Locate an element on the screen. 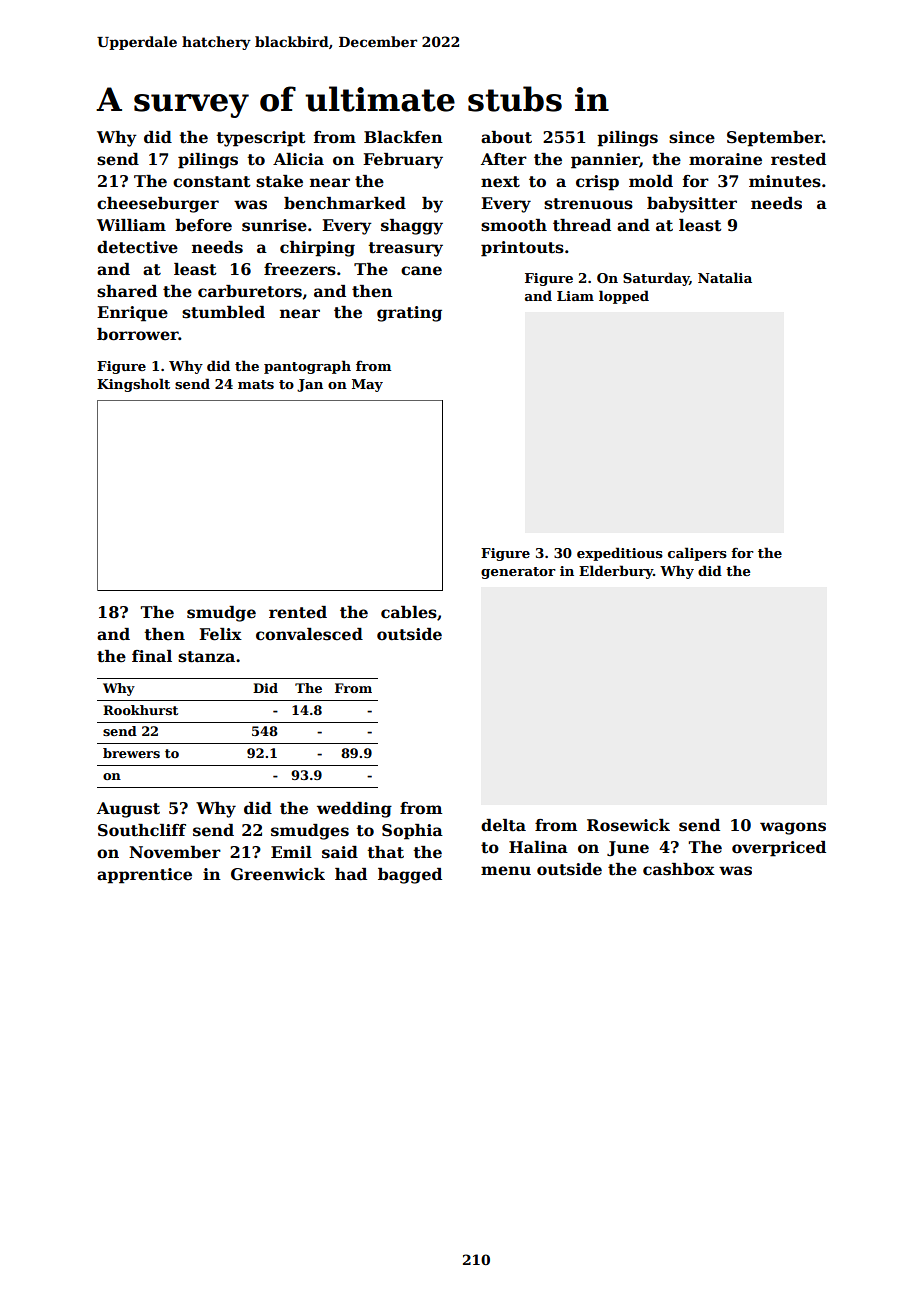  Felix is located at coordinates (220, 634).
